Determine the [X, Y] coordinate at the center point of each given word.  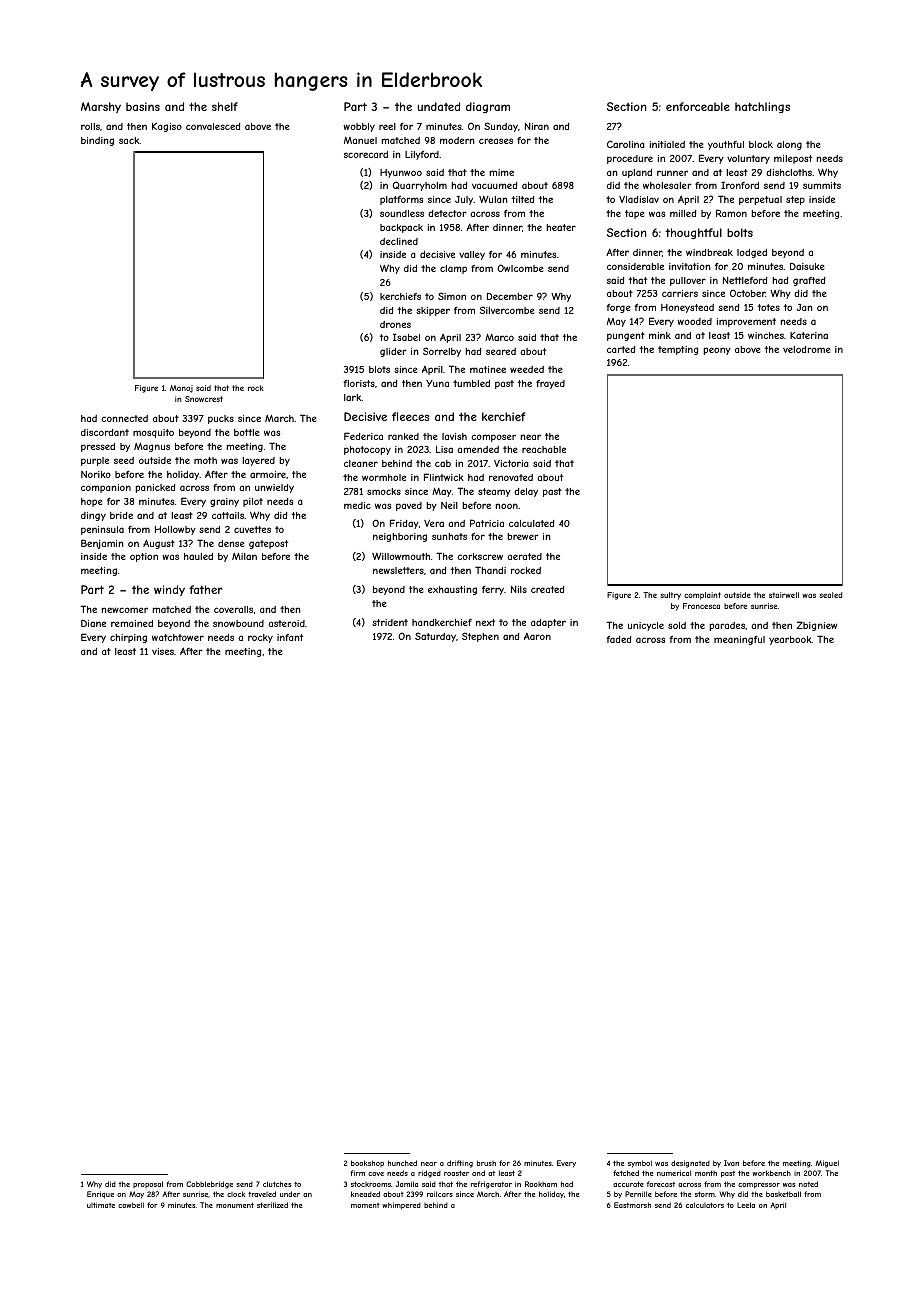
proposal [148, 1184]
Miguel [827, 1164]
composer [493, 438]
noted [808, 1184]
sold [677, 625]
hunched [402, 1163]
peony [717, 351]
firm [357, 1173]
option [144, 557]
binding [97, 141]
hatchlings [762, 107]
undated [438, 106]
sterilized [272, 1205]
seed [124, 460]
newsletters [398, 570]
